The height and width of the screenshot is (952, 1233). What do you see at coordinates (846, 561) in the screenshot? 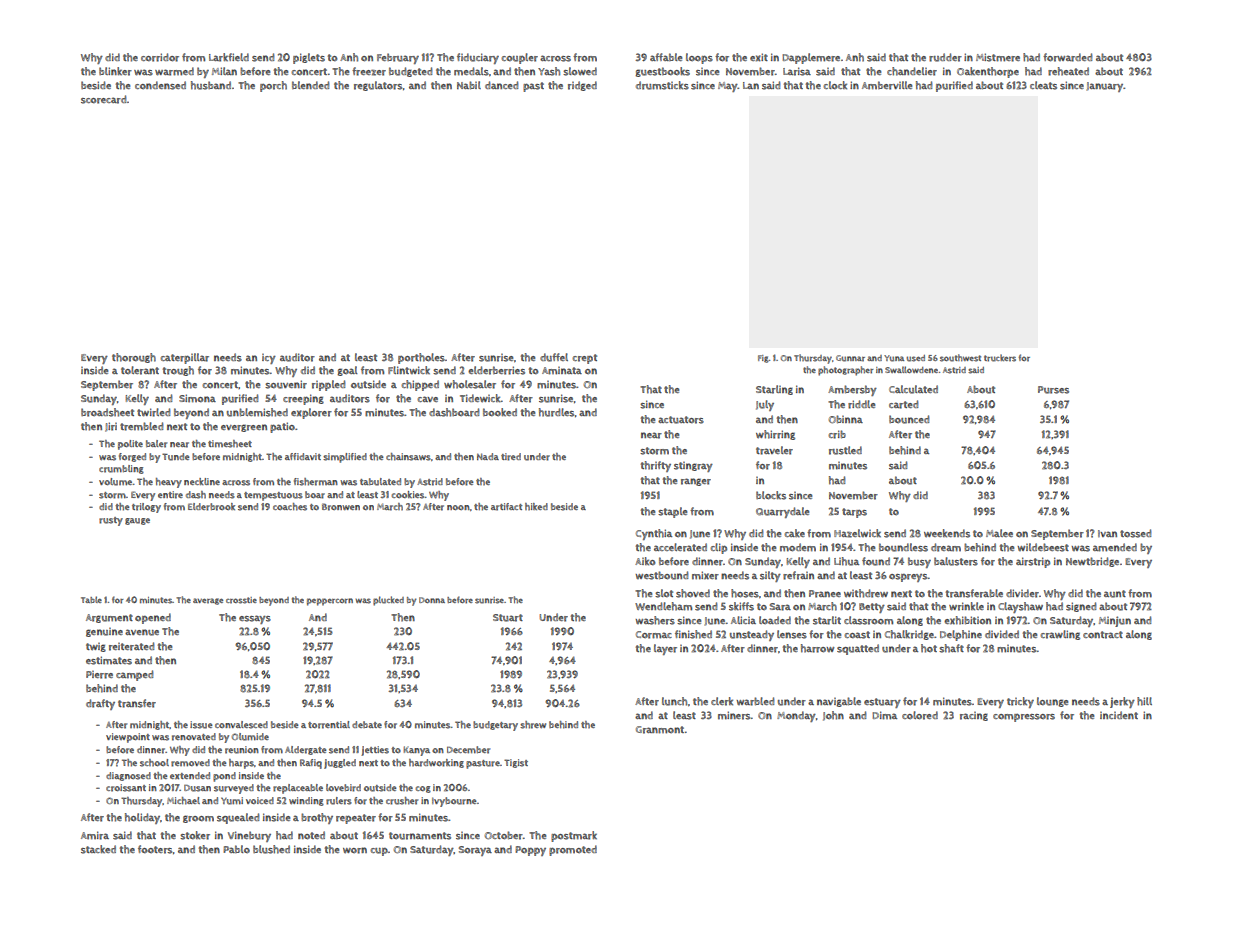
I see `Lihua` at bounding box center [846, 561].
